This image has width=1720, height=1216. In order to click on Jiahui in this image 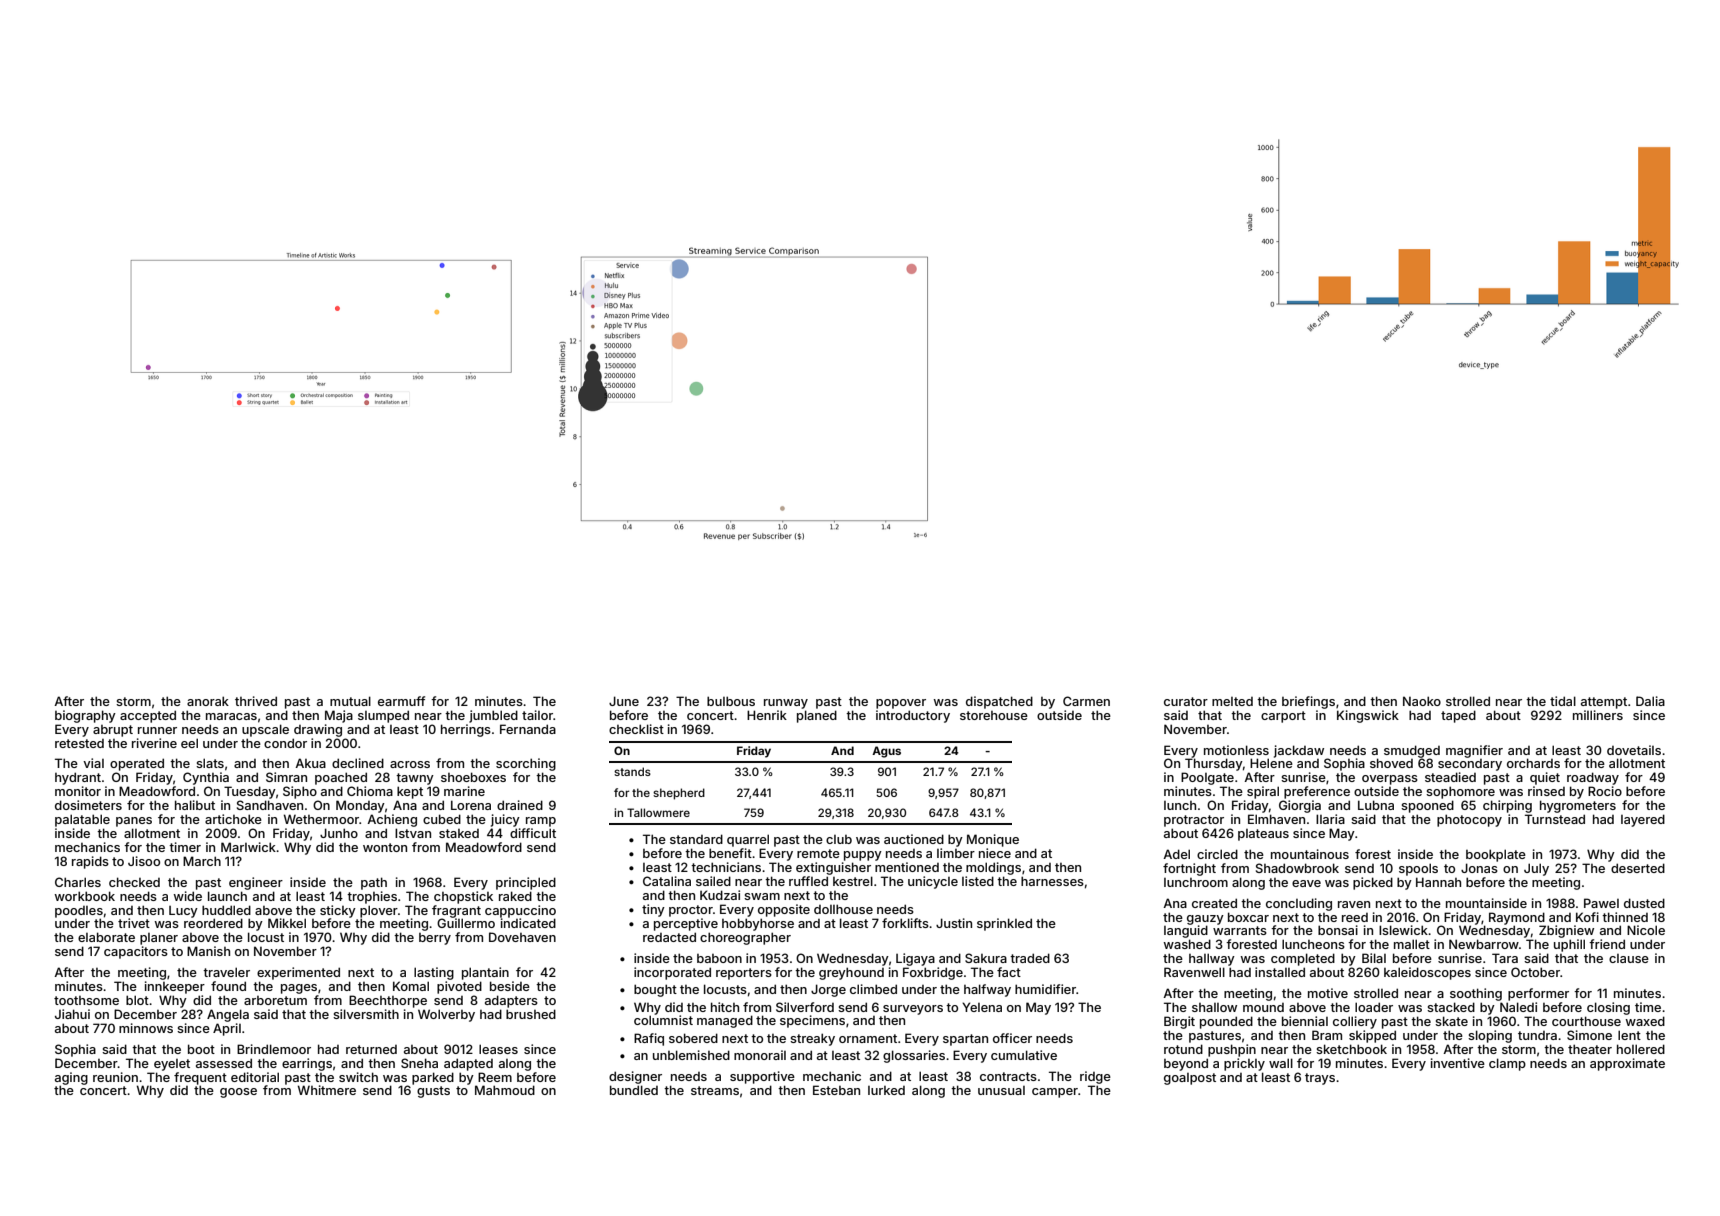, I will do `click(72, 1014)`.
